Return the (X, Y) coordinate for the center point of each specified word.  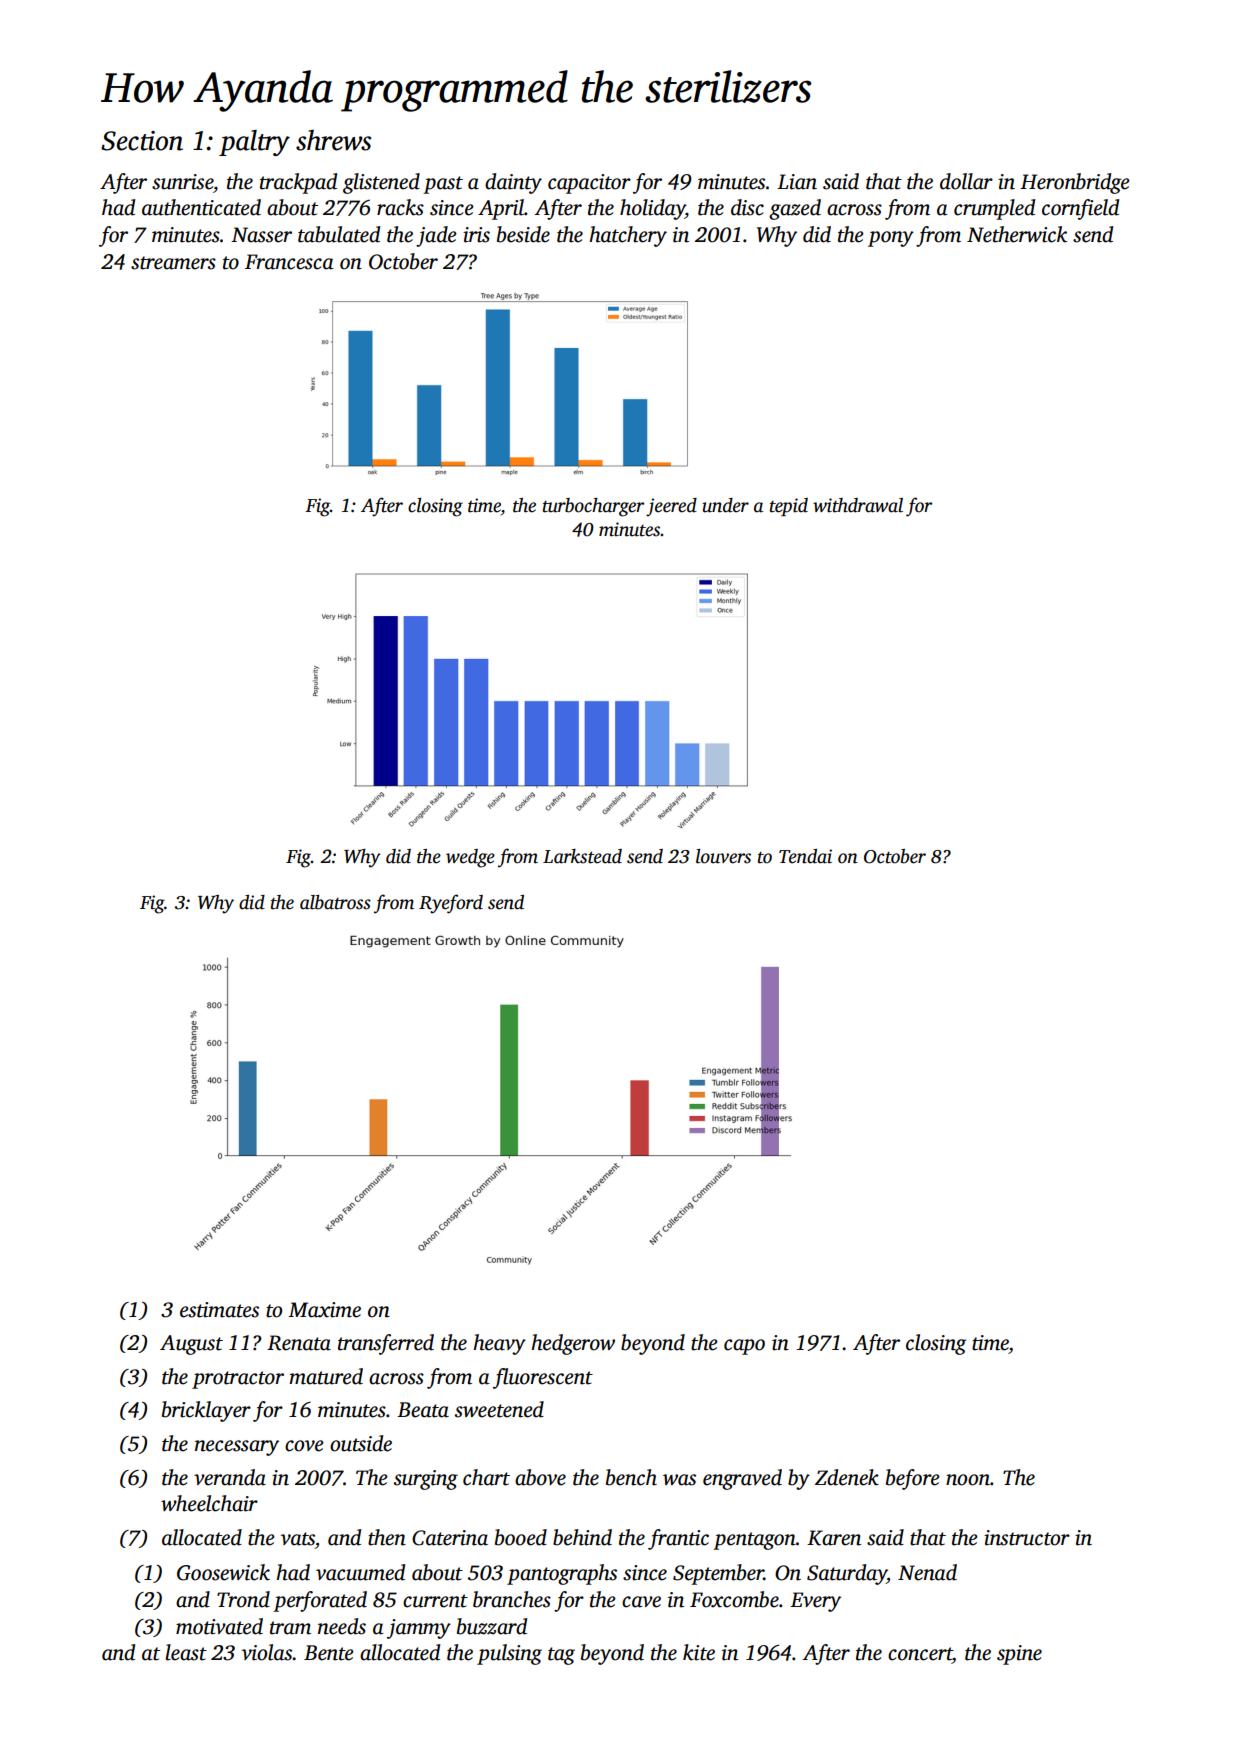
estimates (219, 1310)
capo (744, 1347)
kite (699, 1652)
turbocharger (593, 507)
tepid (789, 507)
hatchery (628, 236)
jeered (671, 507)
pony (891, 239)
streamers (173, 263)
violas (267, 1652)
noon (968, 1480)
